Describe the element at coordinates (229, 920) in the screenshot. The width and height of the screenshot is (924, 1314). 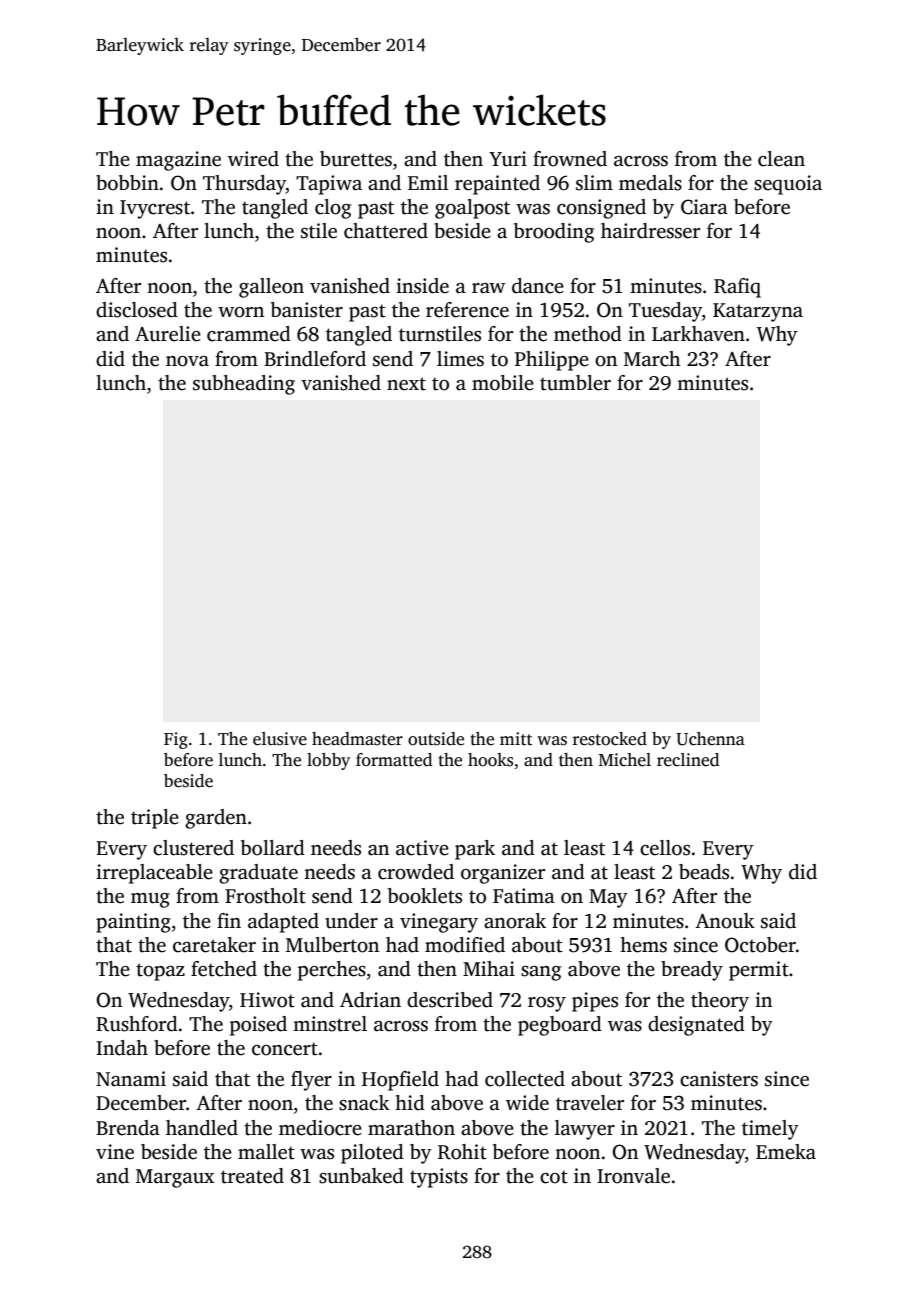
I see `fin` at that location.
